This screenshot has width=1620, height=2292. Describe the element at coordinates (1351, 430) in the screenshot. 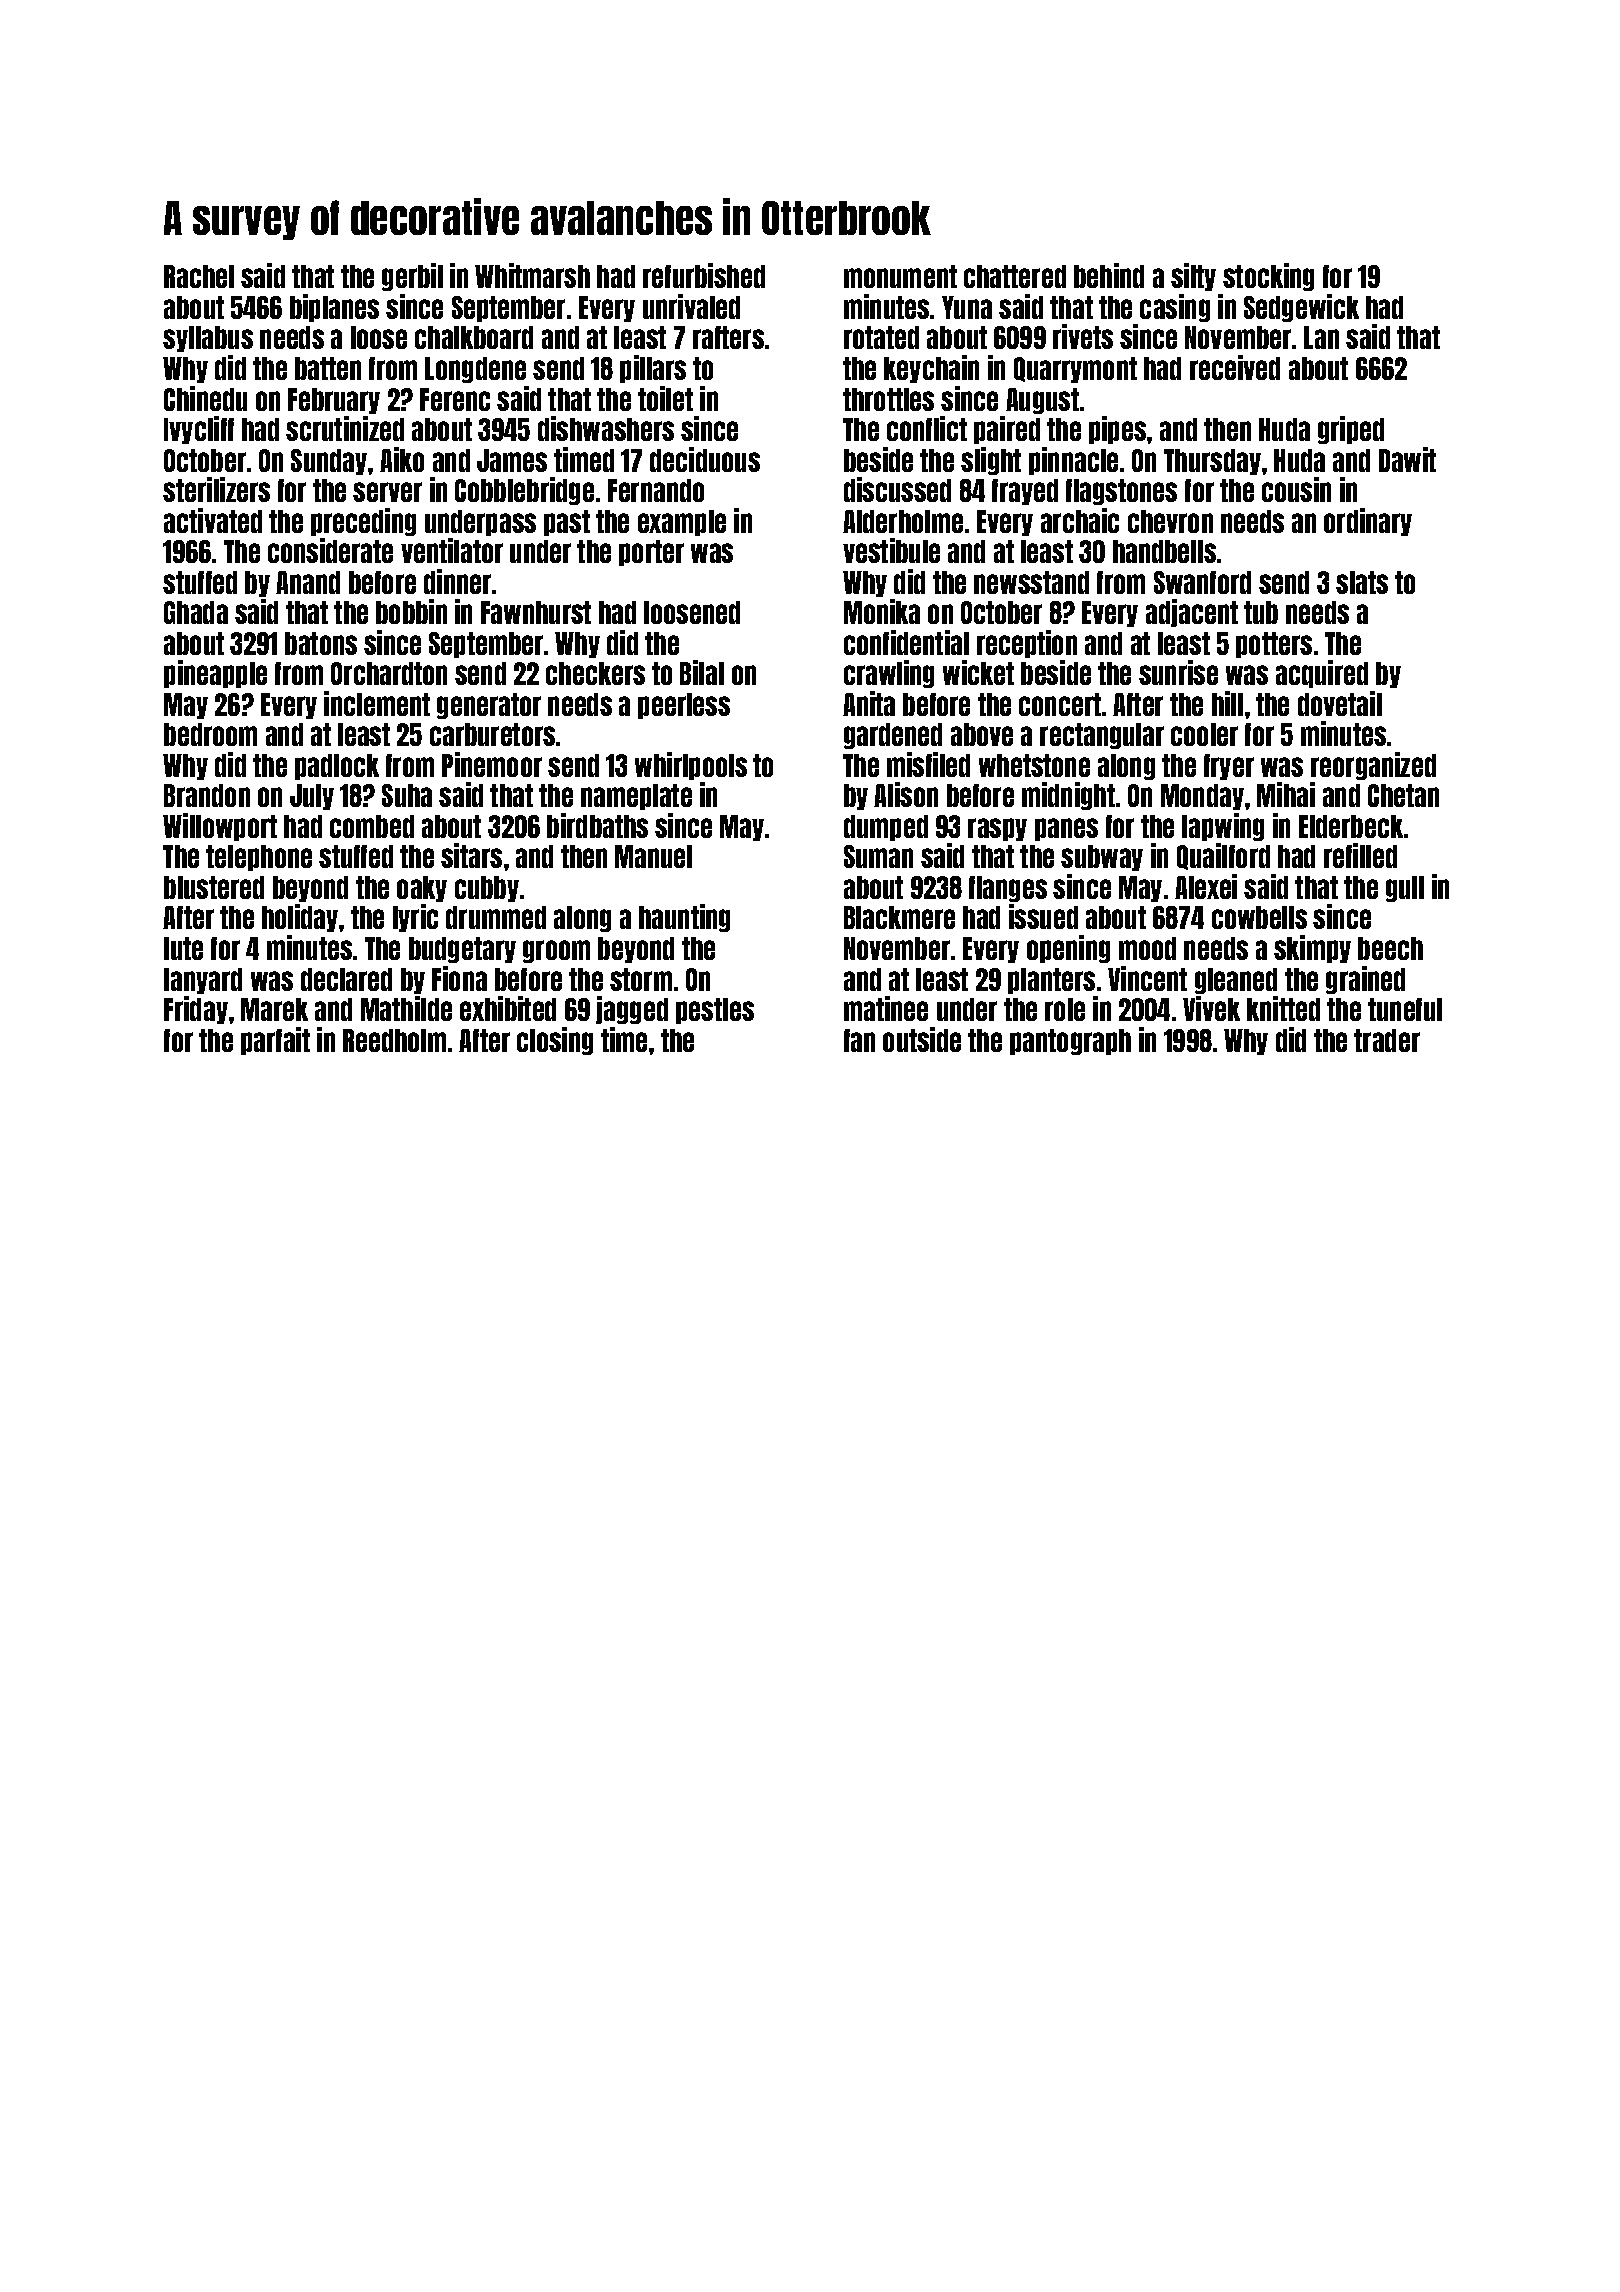

I see `griped` at that location.
